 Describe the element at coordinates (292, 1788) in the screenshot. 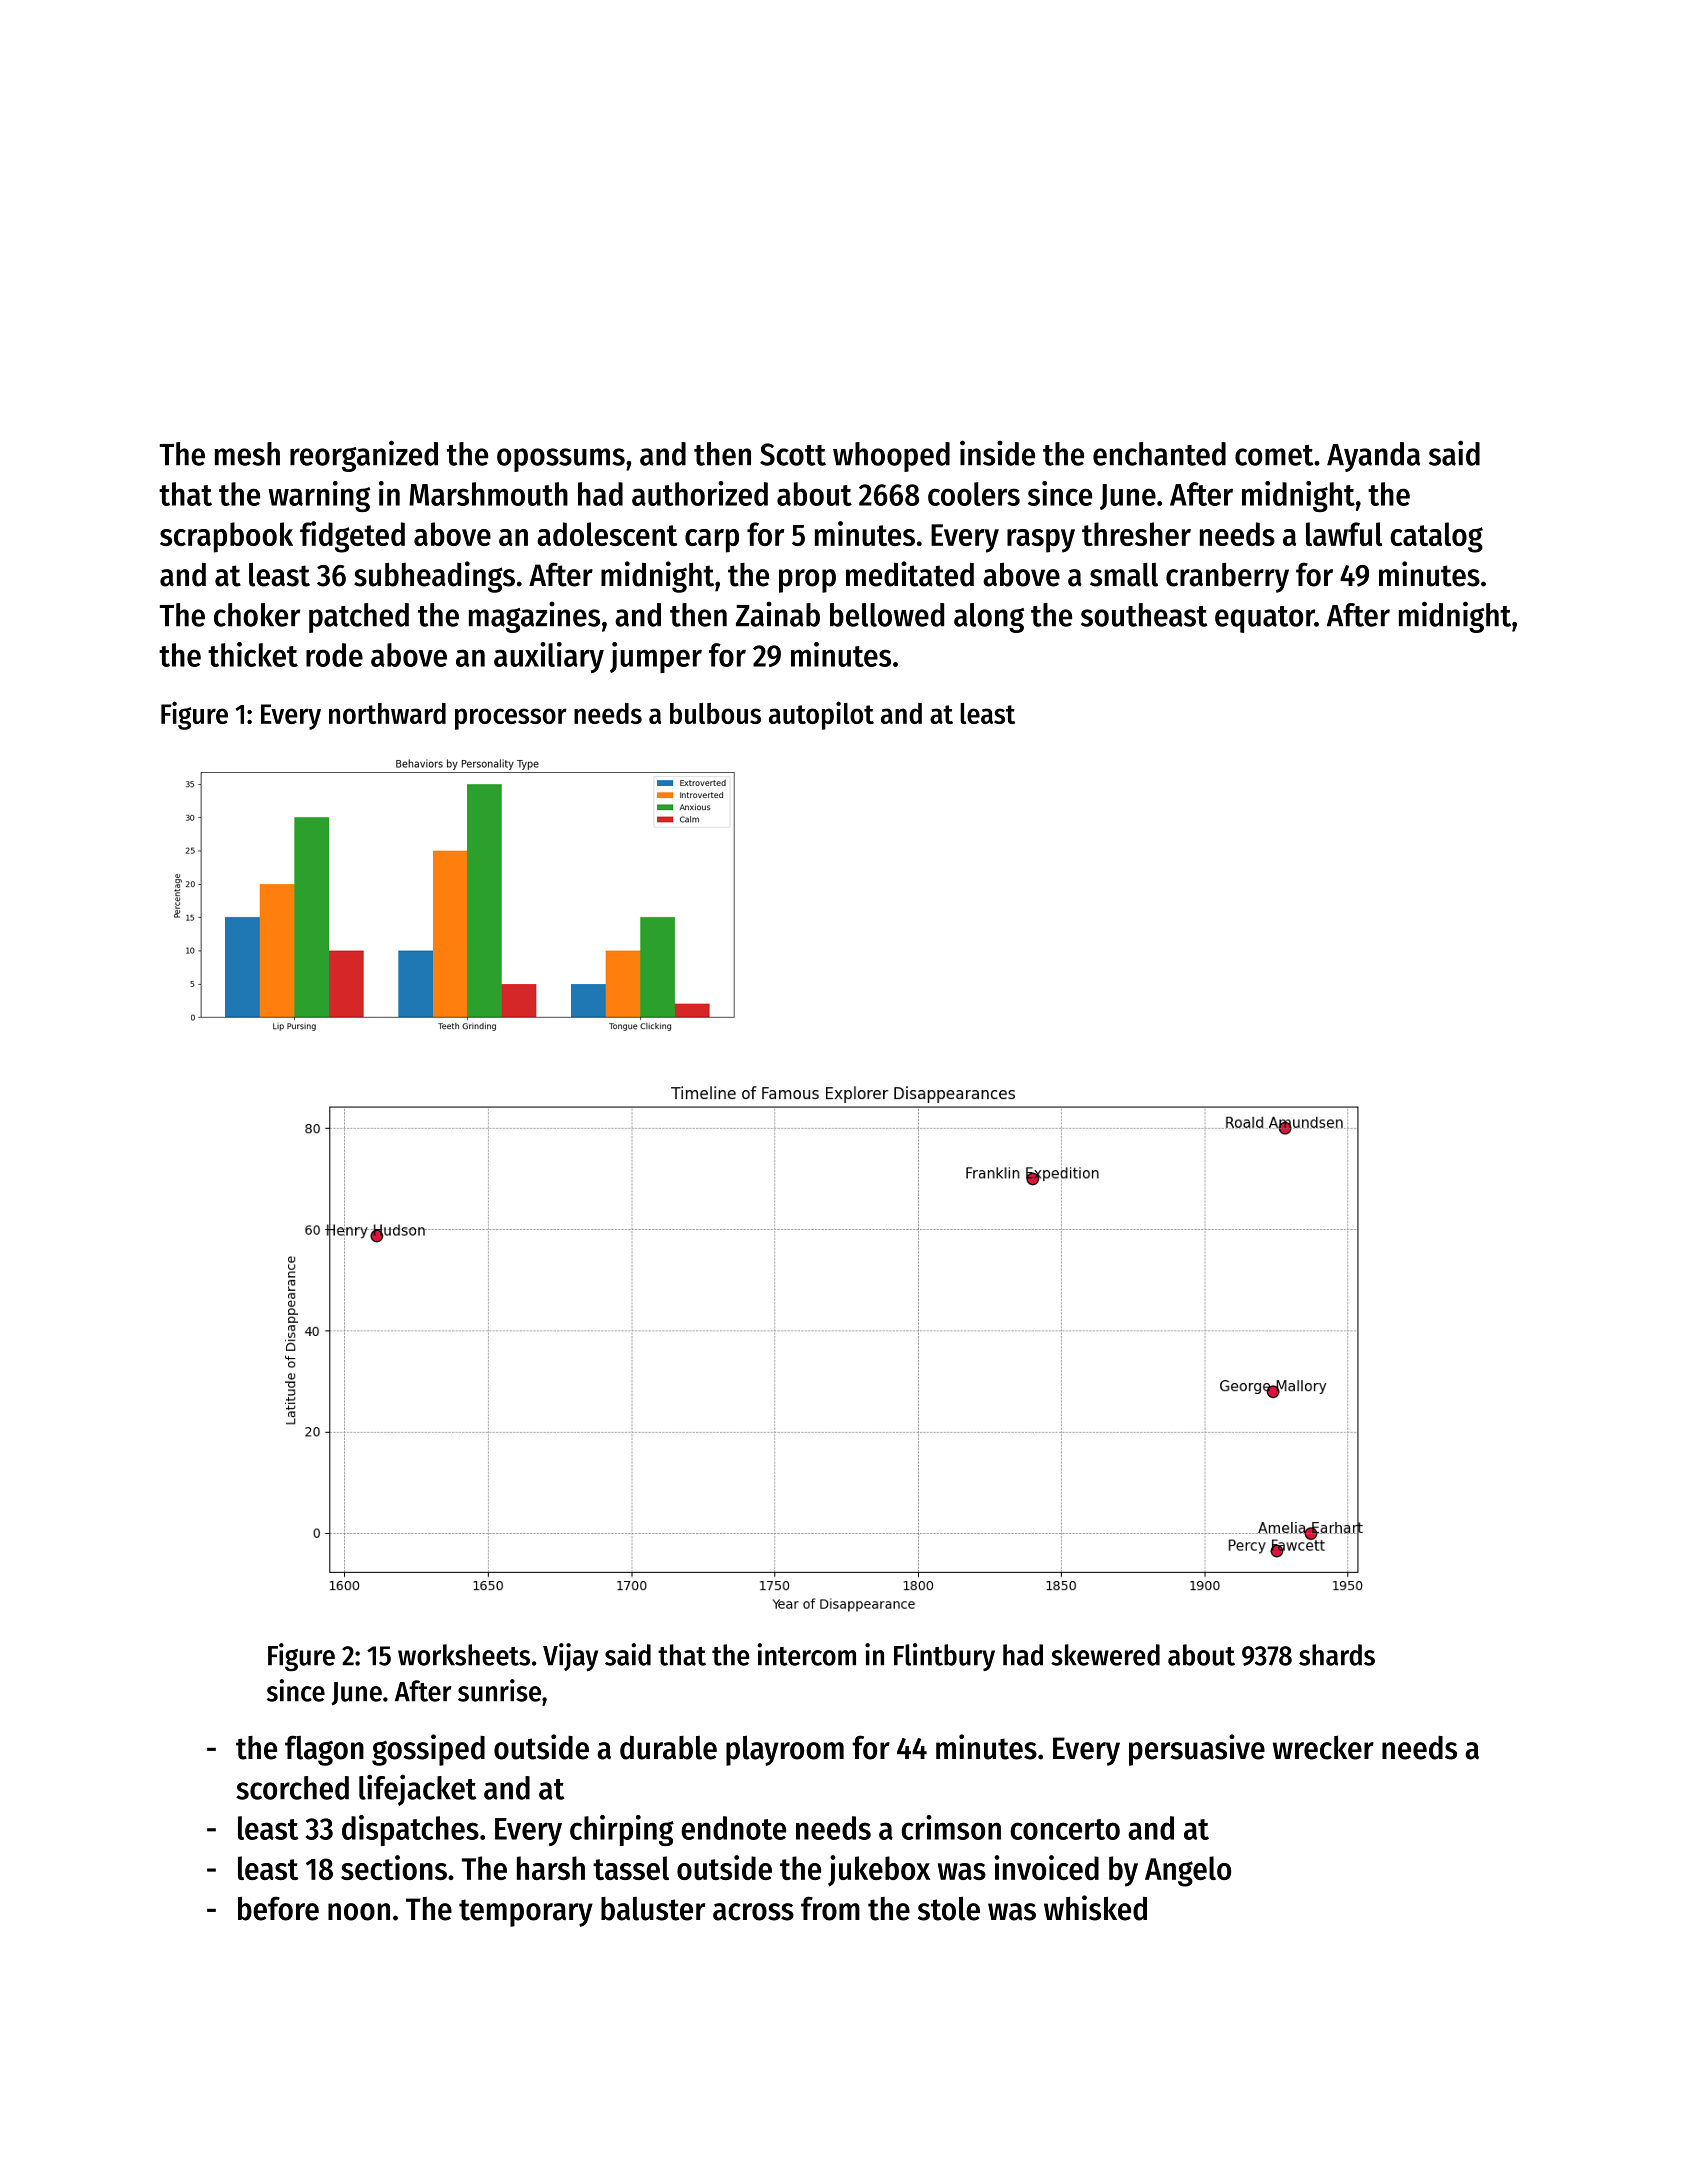

I see `scorched` at that location.
